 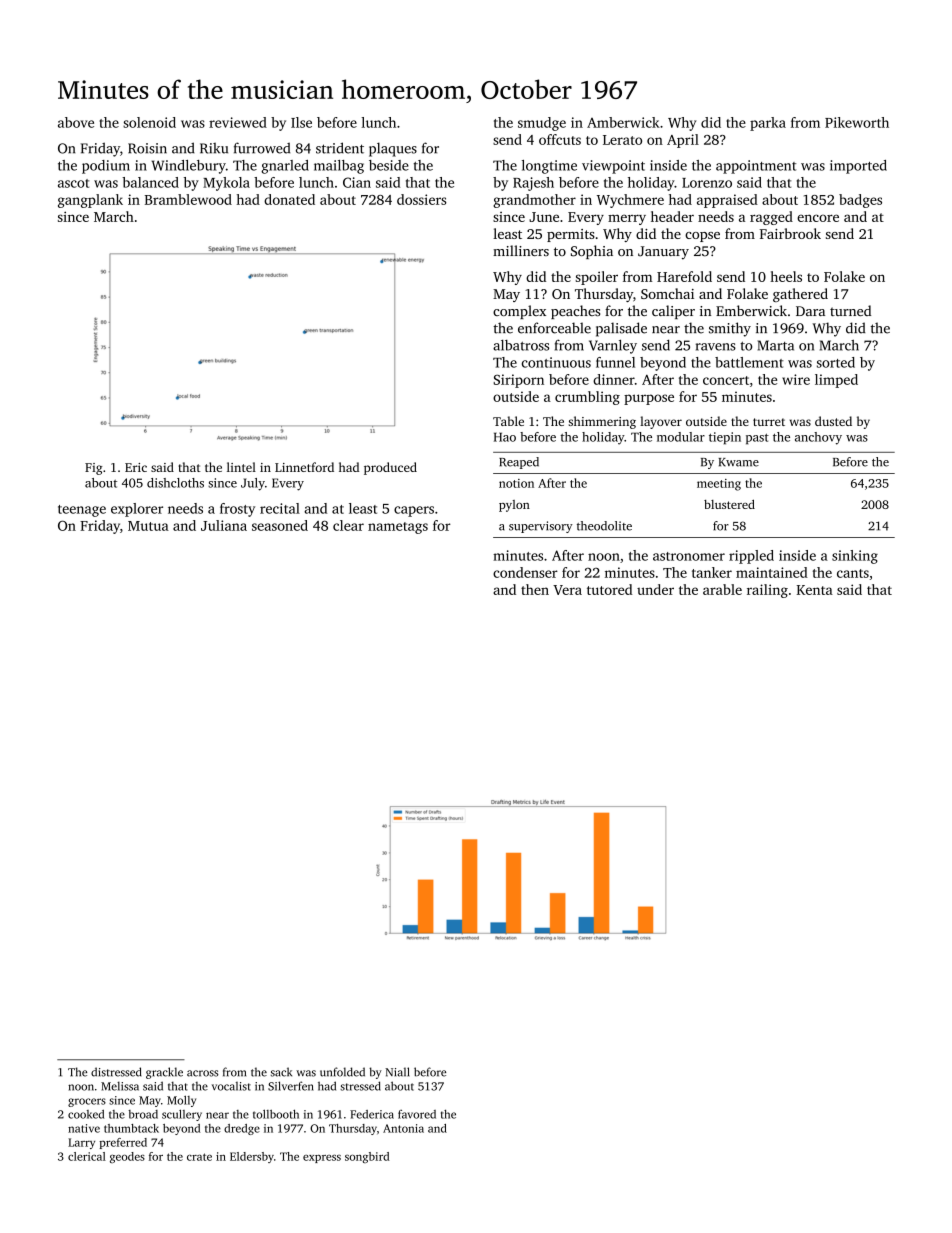 I want to click on grandmother, so click(x=534, y=201).
